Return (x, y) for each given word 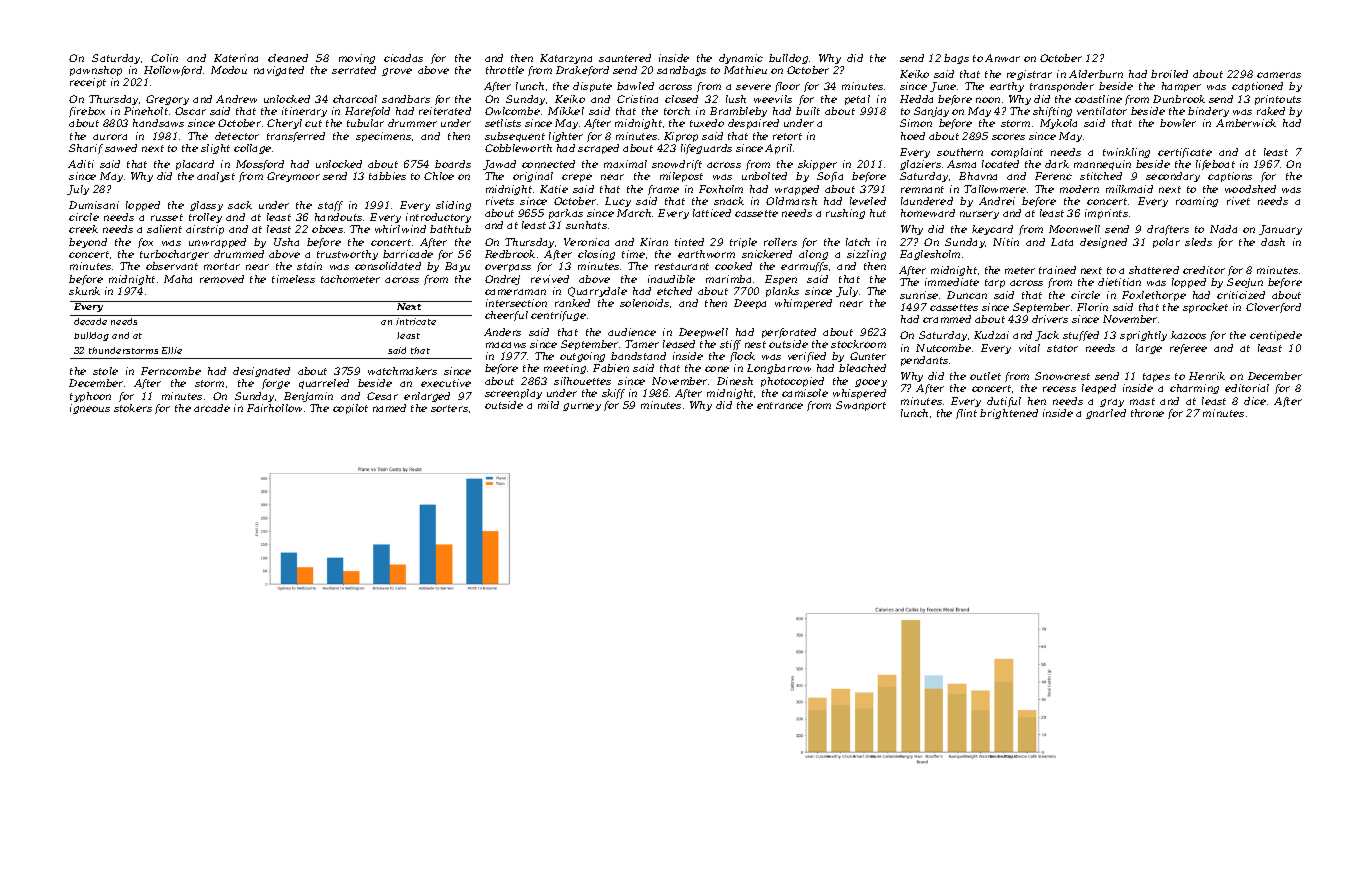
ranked (572, 303)
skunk (84, 291)
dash (1273, 242)
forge (276, 384)
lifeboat (1215, 165)
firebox (87, 112)
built (808, 111)
